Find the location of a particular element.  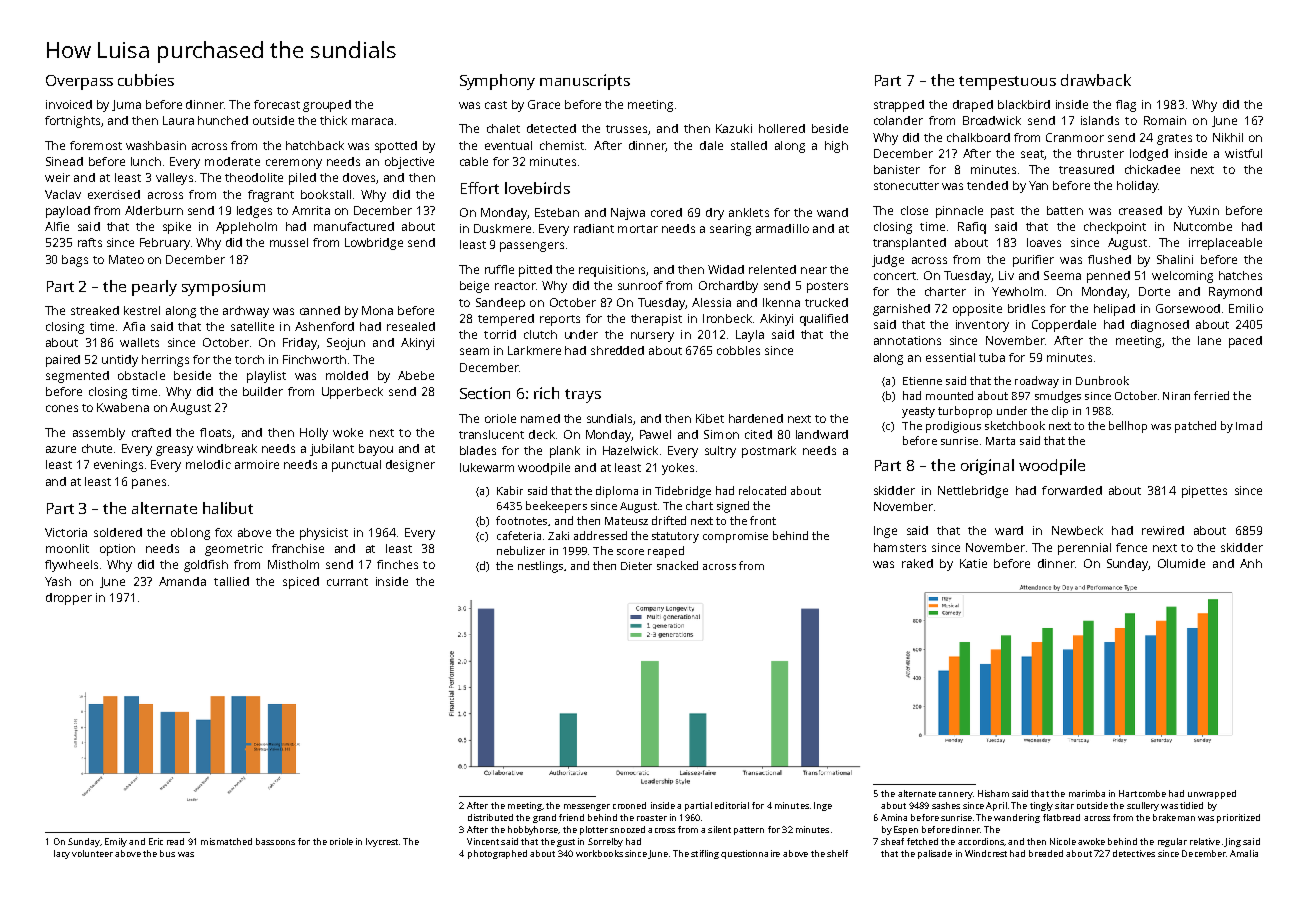

payload is located at coordinates (68, 212).
